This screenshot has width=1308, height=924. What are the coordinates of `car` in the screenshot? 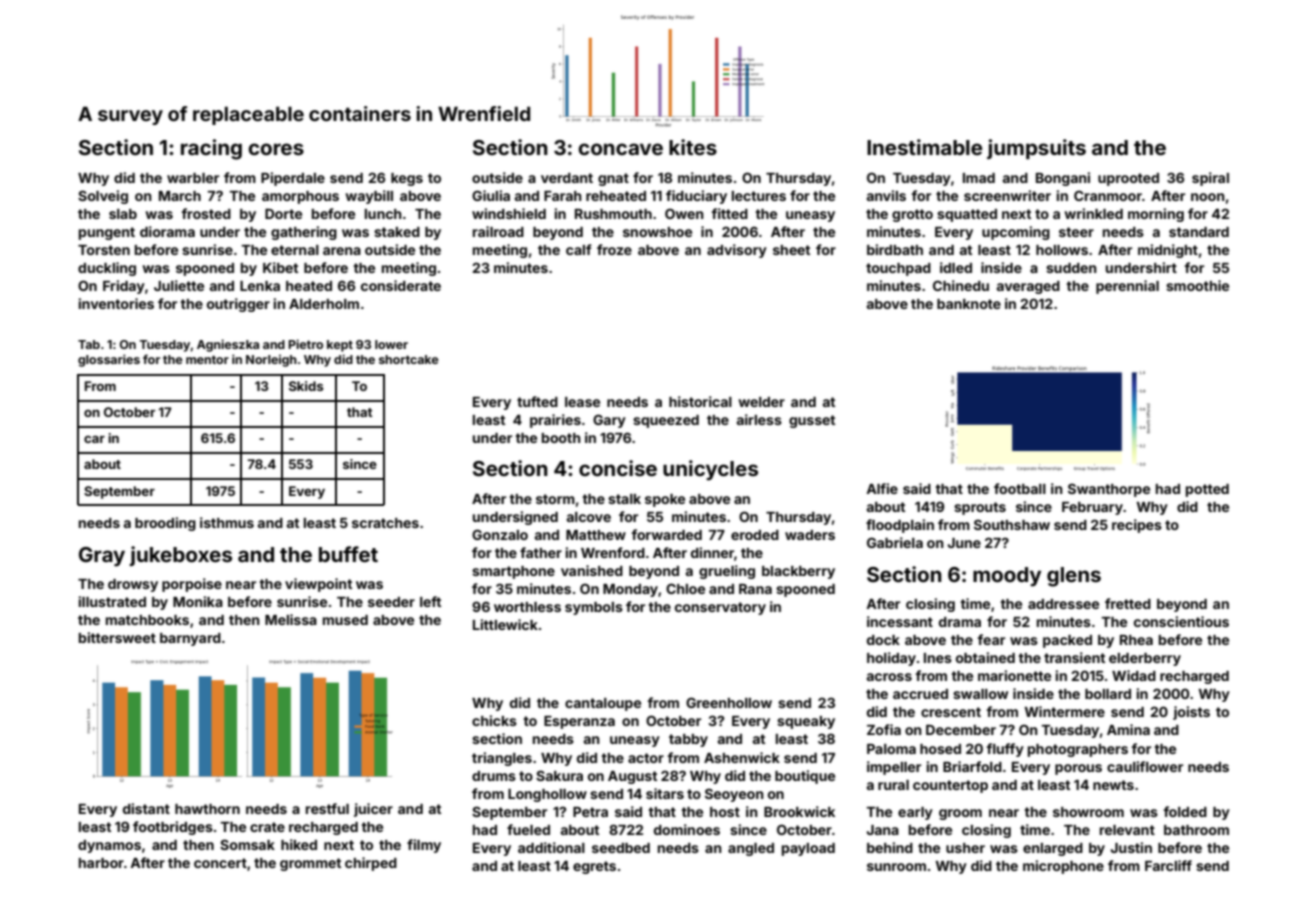 It's located at (94, 439).
